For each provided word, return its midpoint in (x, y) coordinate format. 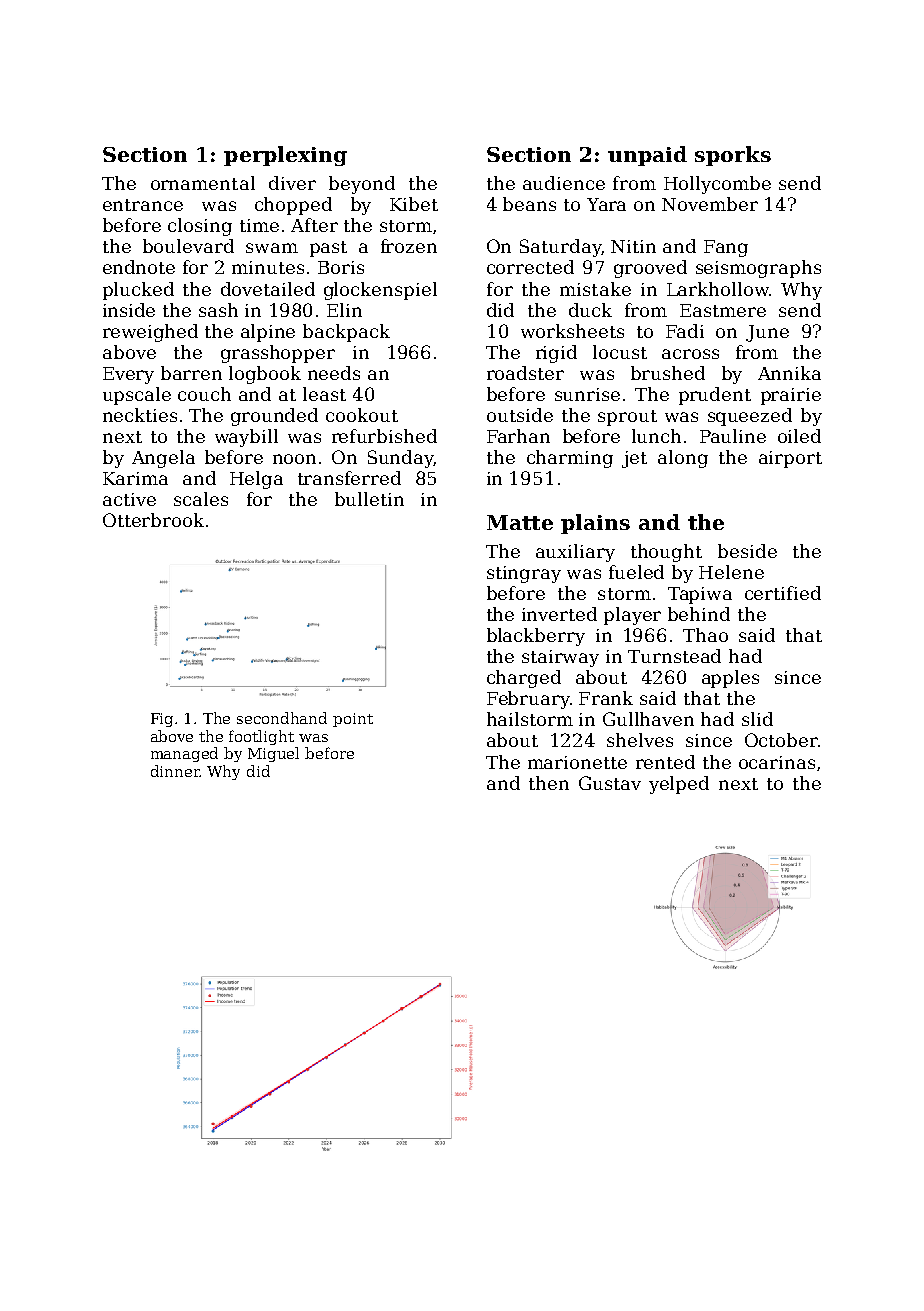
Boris (341, 267)
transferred (349, 478)
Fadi (685, 331)
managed (184, 754)
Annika (789, 373)
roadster (525, 373)
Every (128, 375)
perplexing (285, 156)
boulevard (188, 246)
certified (783, 593)
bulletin (369, 499)
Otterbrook (153, 520)
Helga (256, 480)
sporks (733, 156)
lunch (656, 436)
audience (564, 183)
